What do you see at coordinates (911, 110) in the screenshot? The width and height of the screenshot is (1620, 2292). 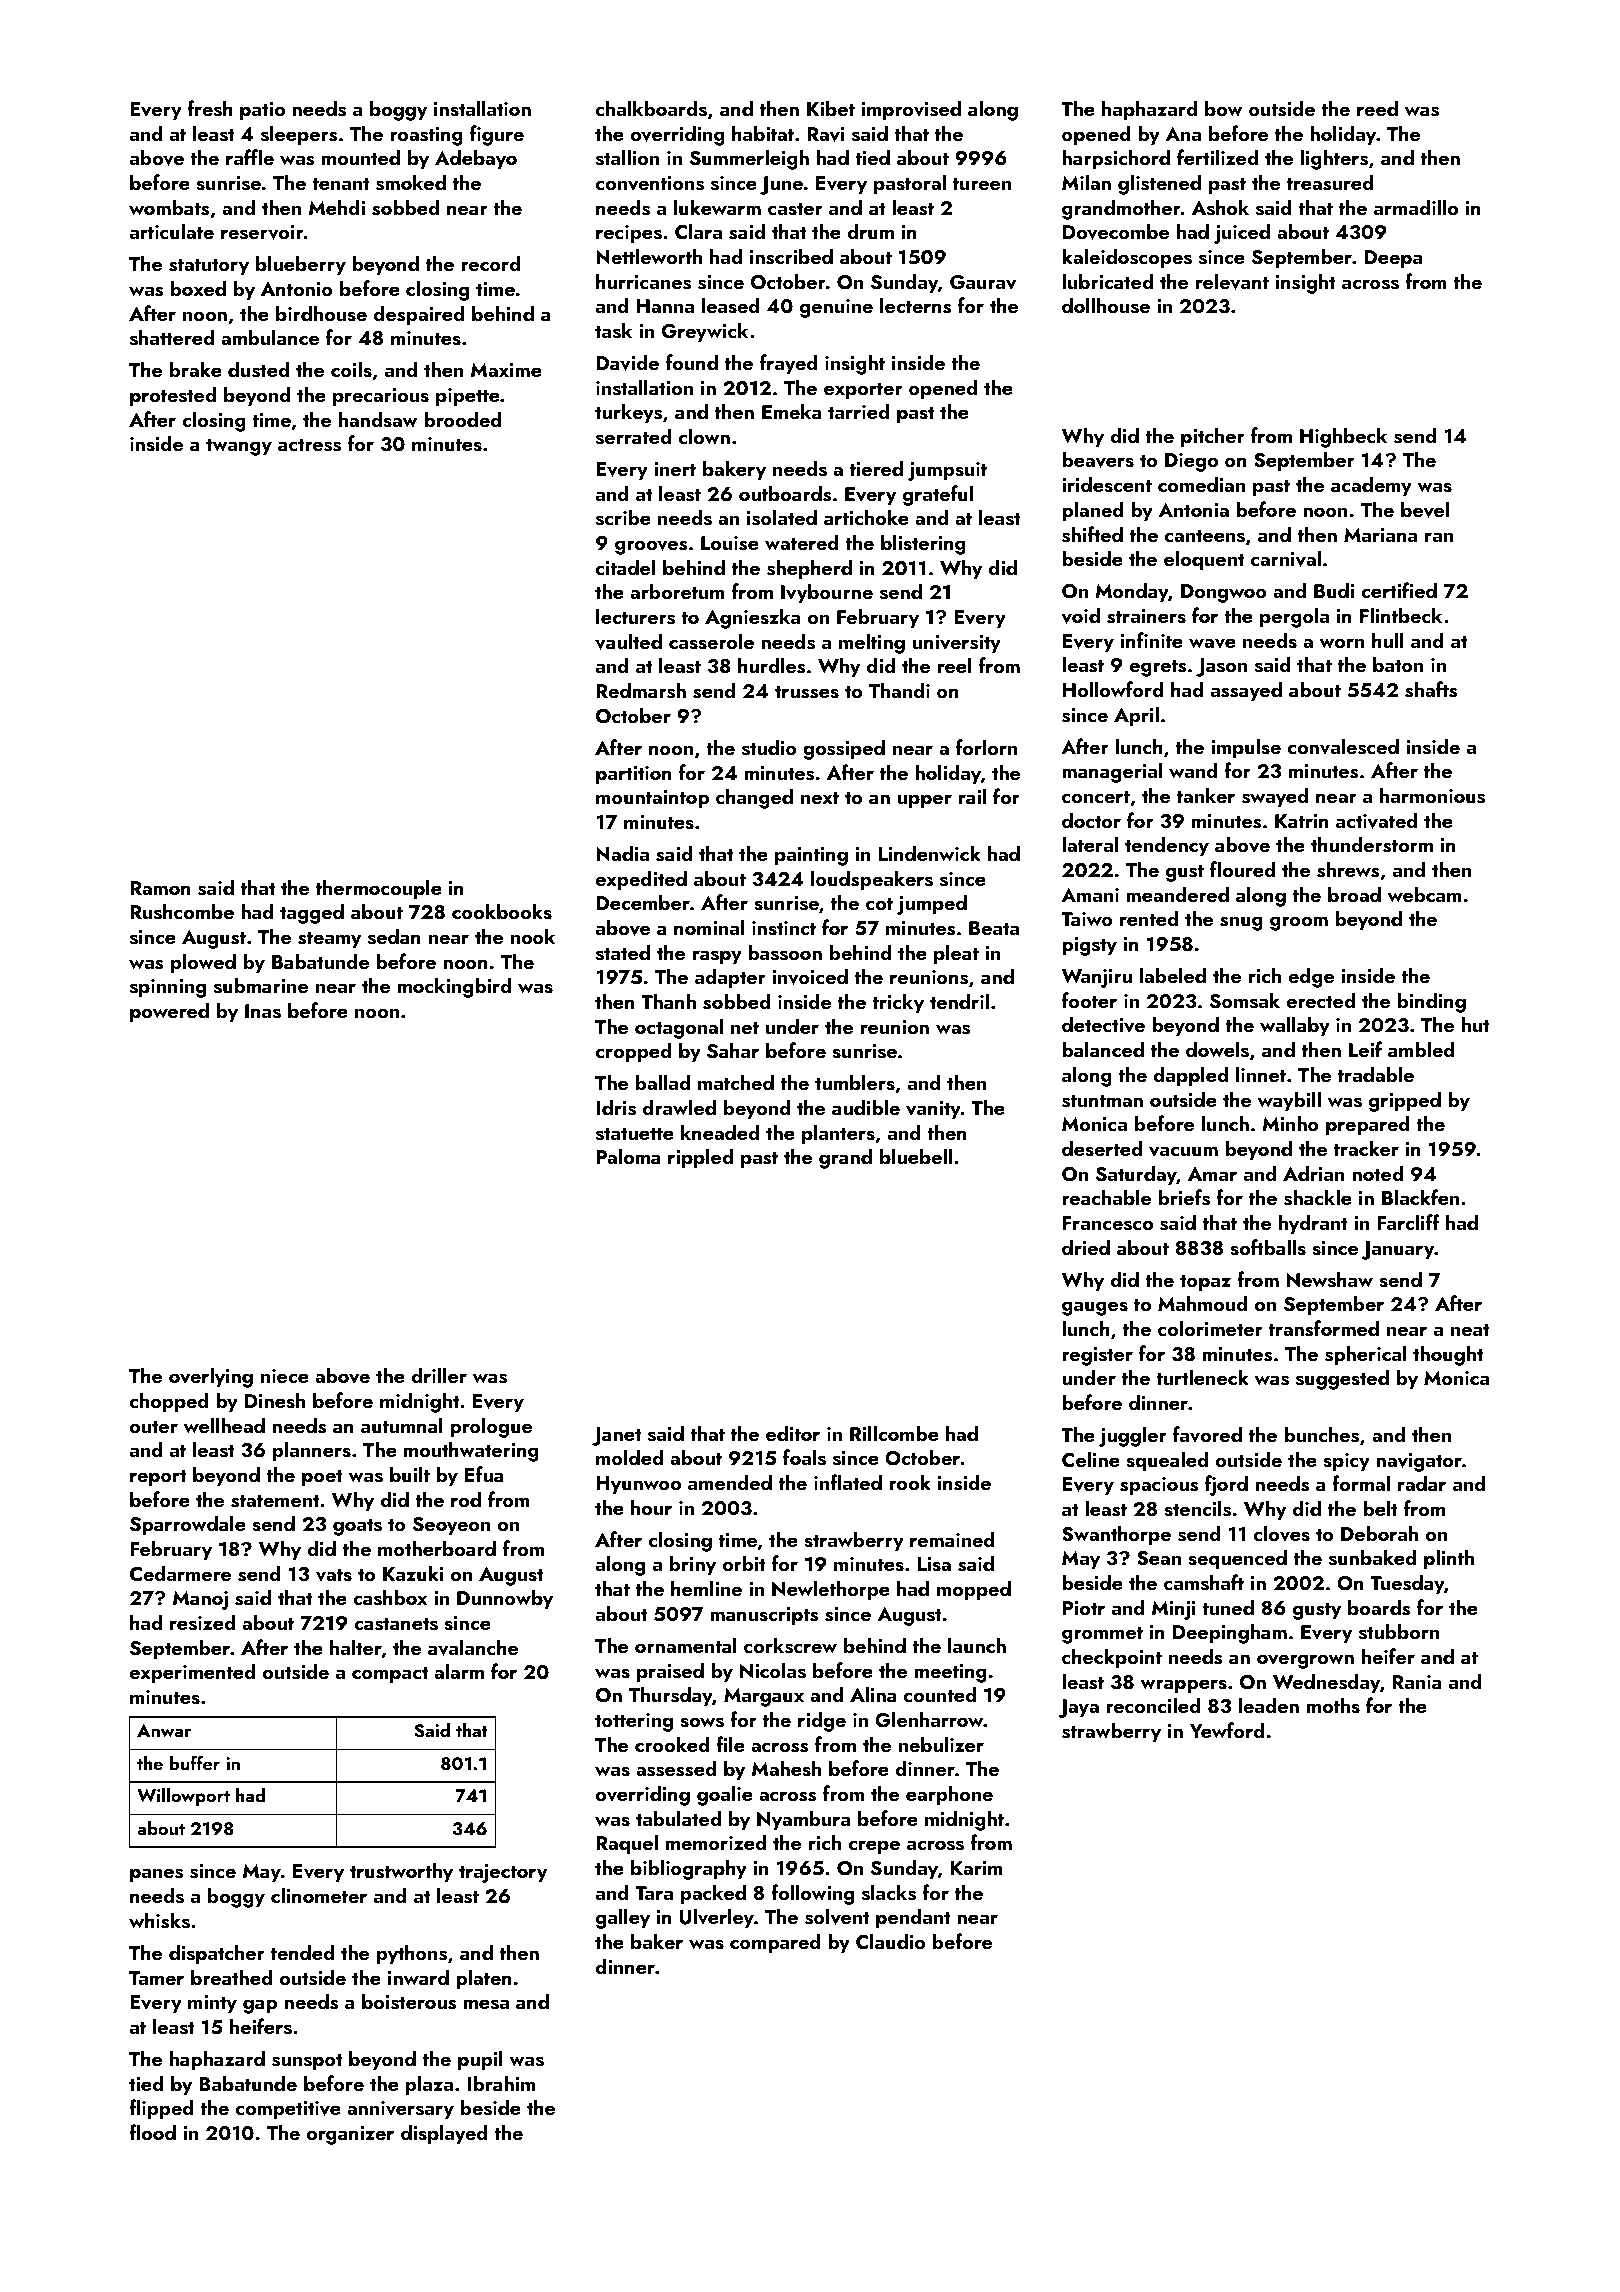 I see `improvised` at bounding box center [911, 110].
